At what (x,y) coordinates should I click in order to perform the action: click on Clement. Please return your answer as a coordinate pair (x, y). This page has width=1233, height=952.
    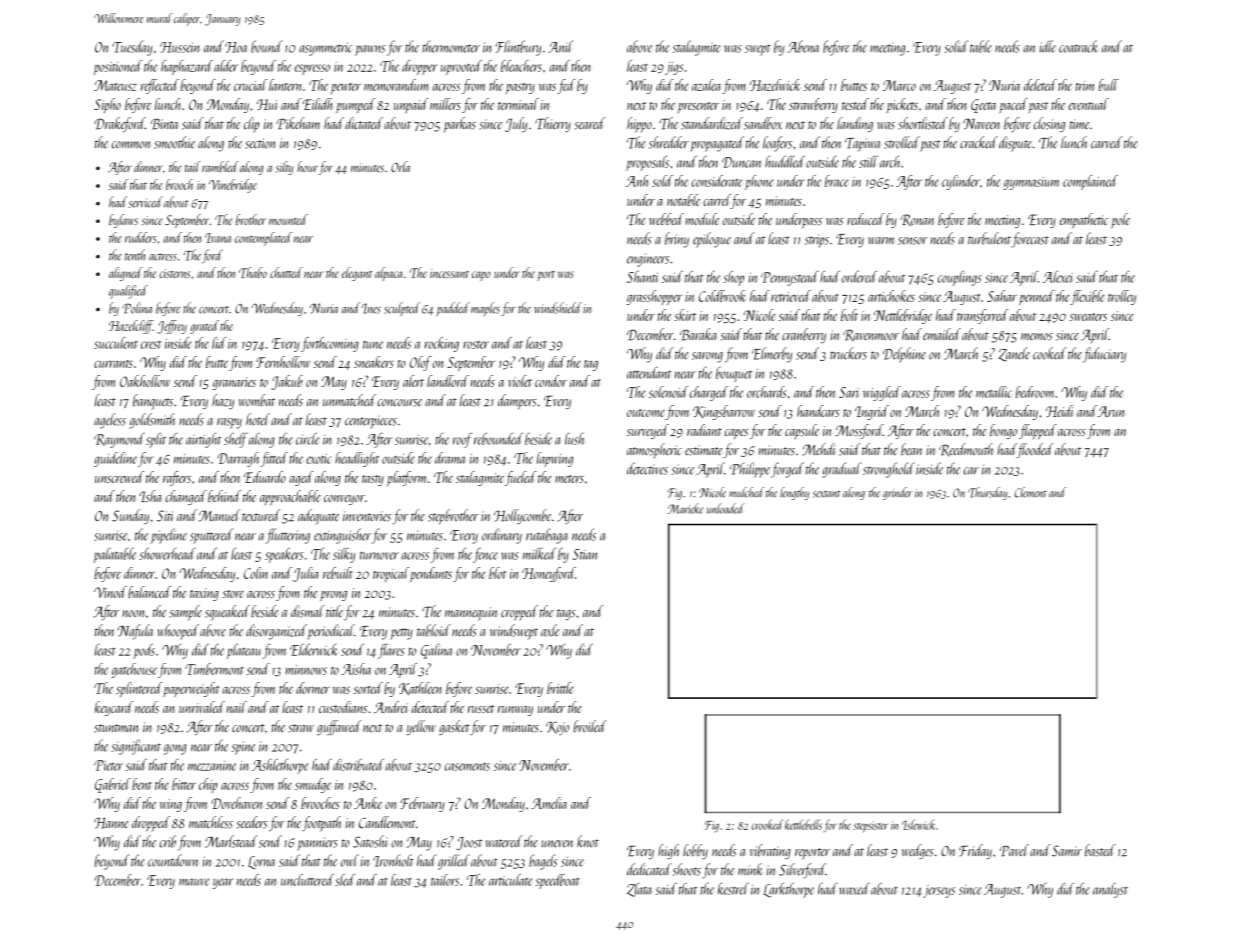
    Looking at the image, I should click on (1030, 492).
